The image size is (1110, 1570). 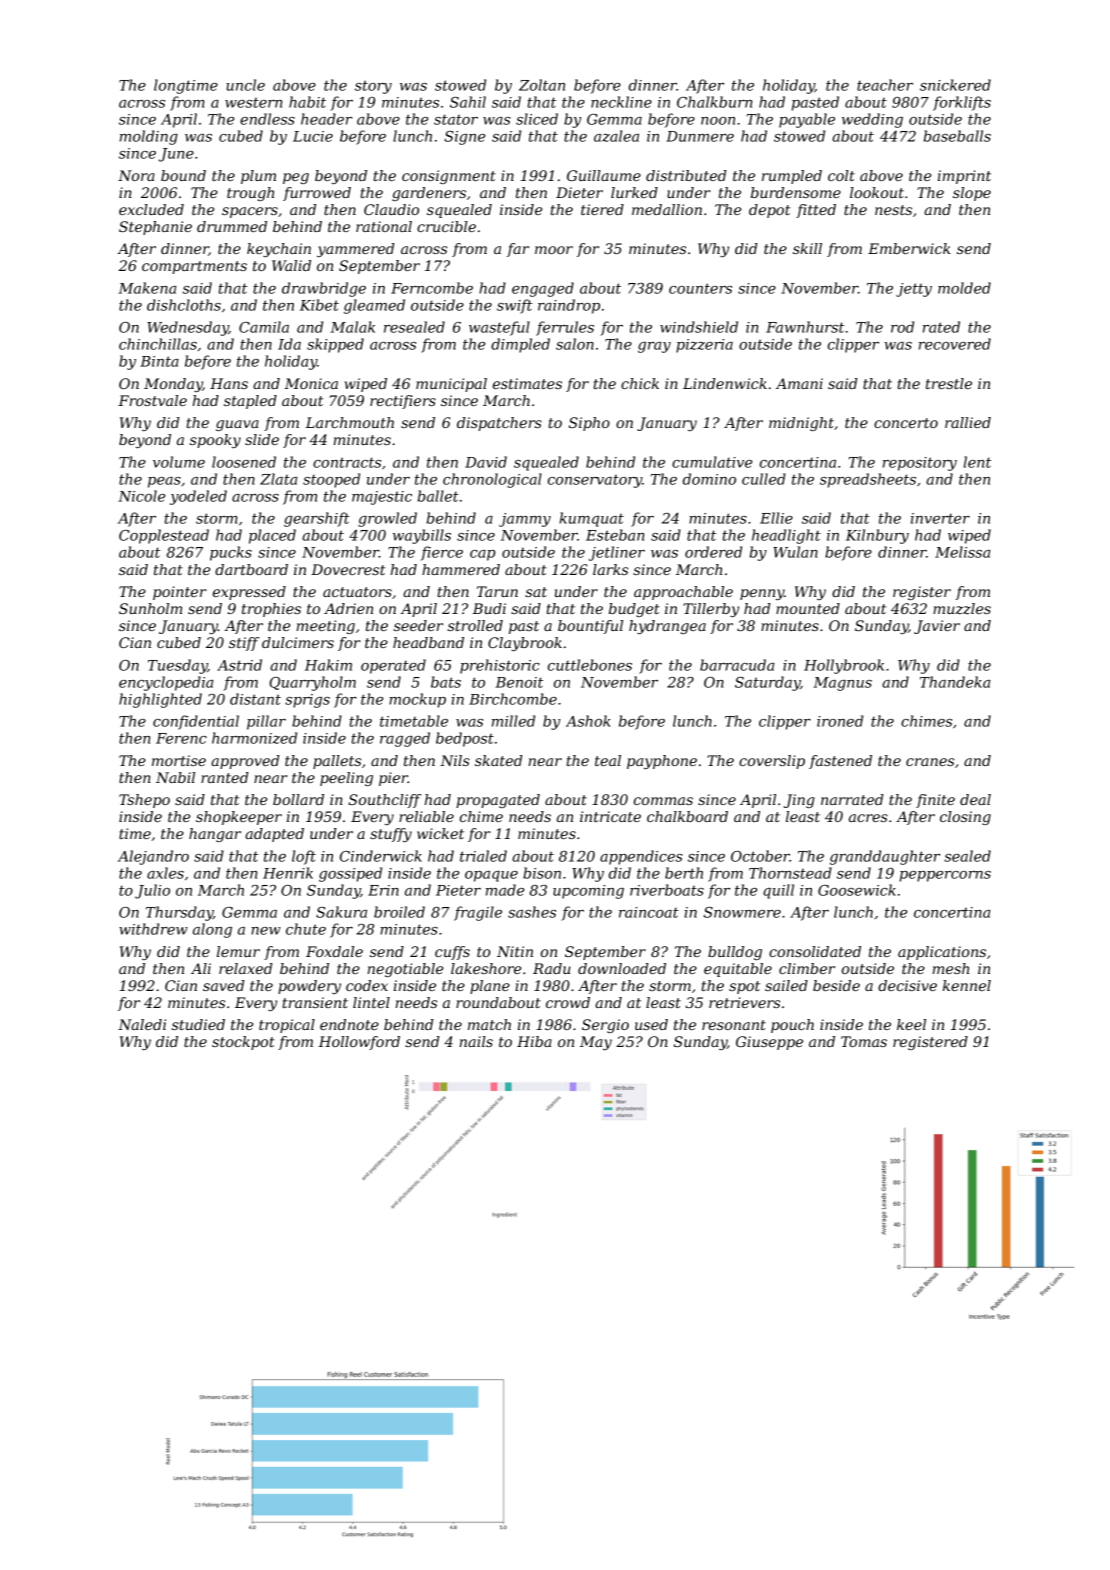 I want to click on raindrop, so click(x=569, y=306).
